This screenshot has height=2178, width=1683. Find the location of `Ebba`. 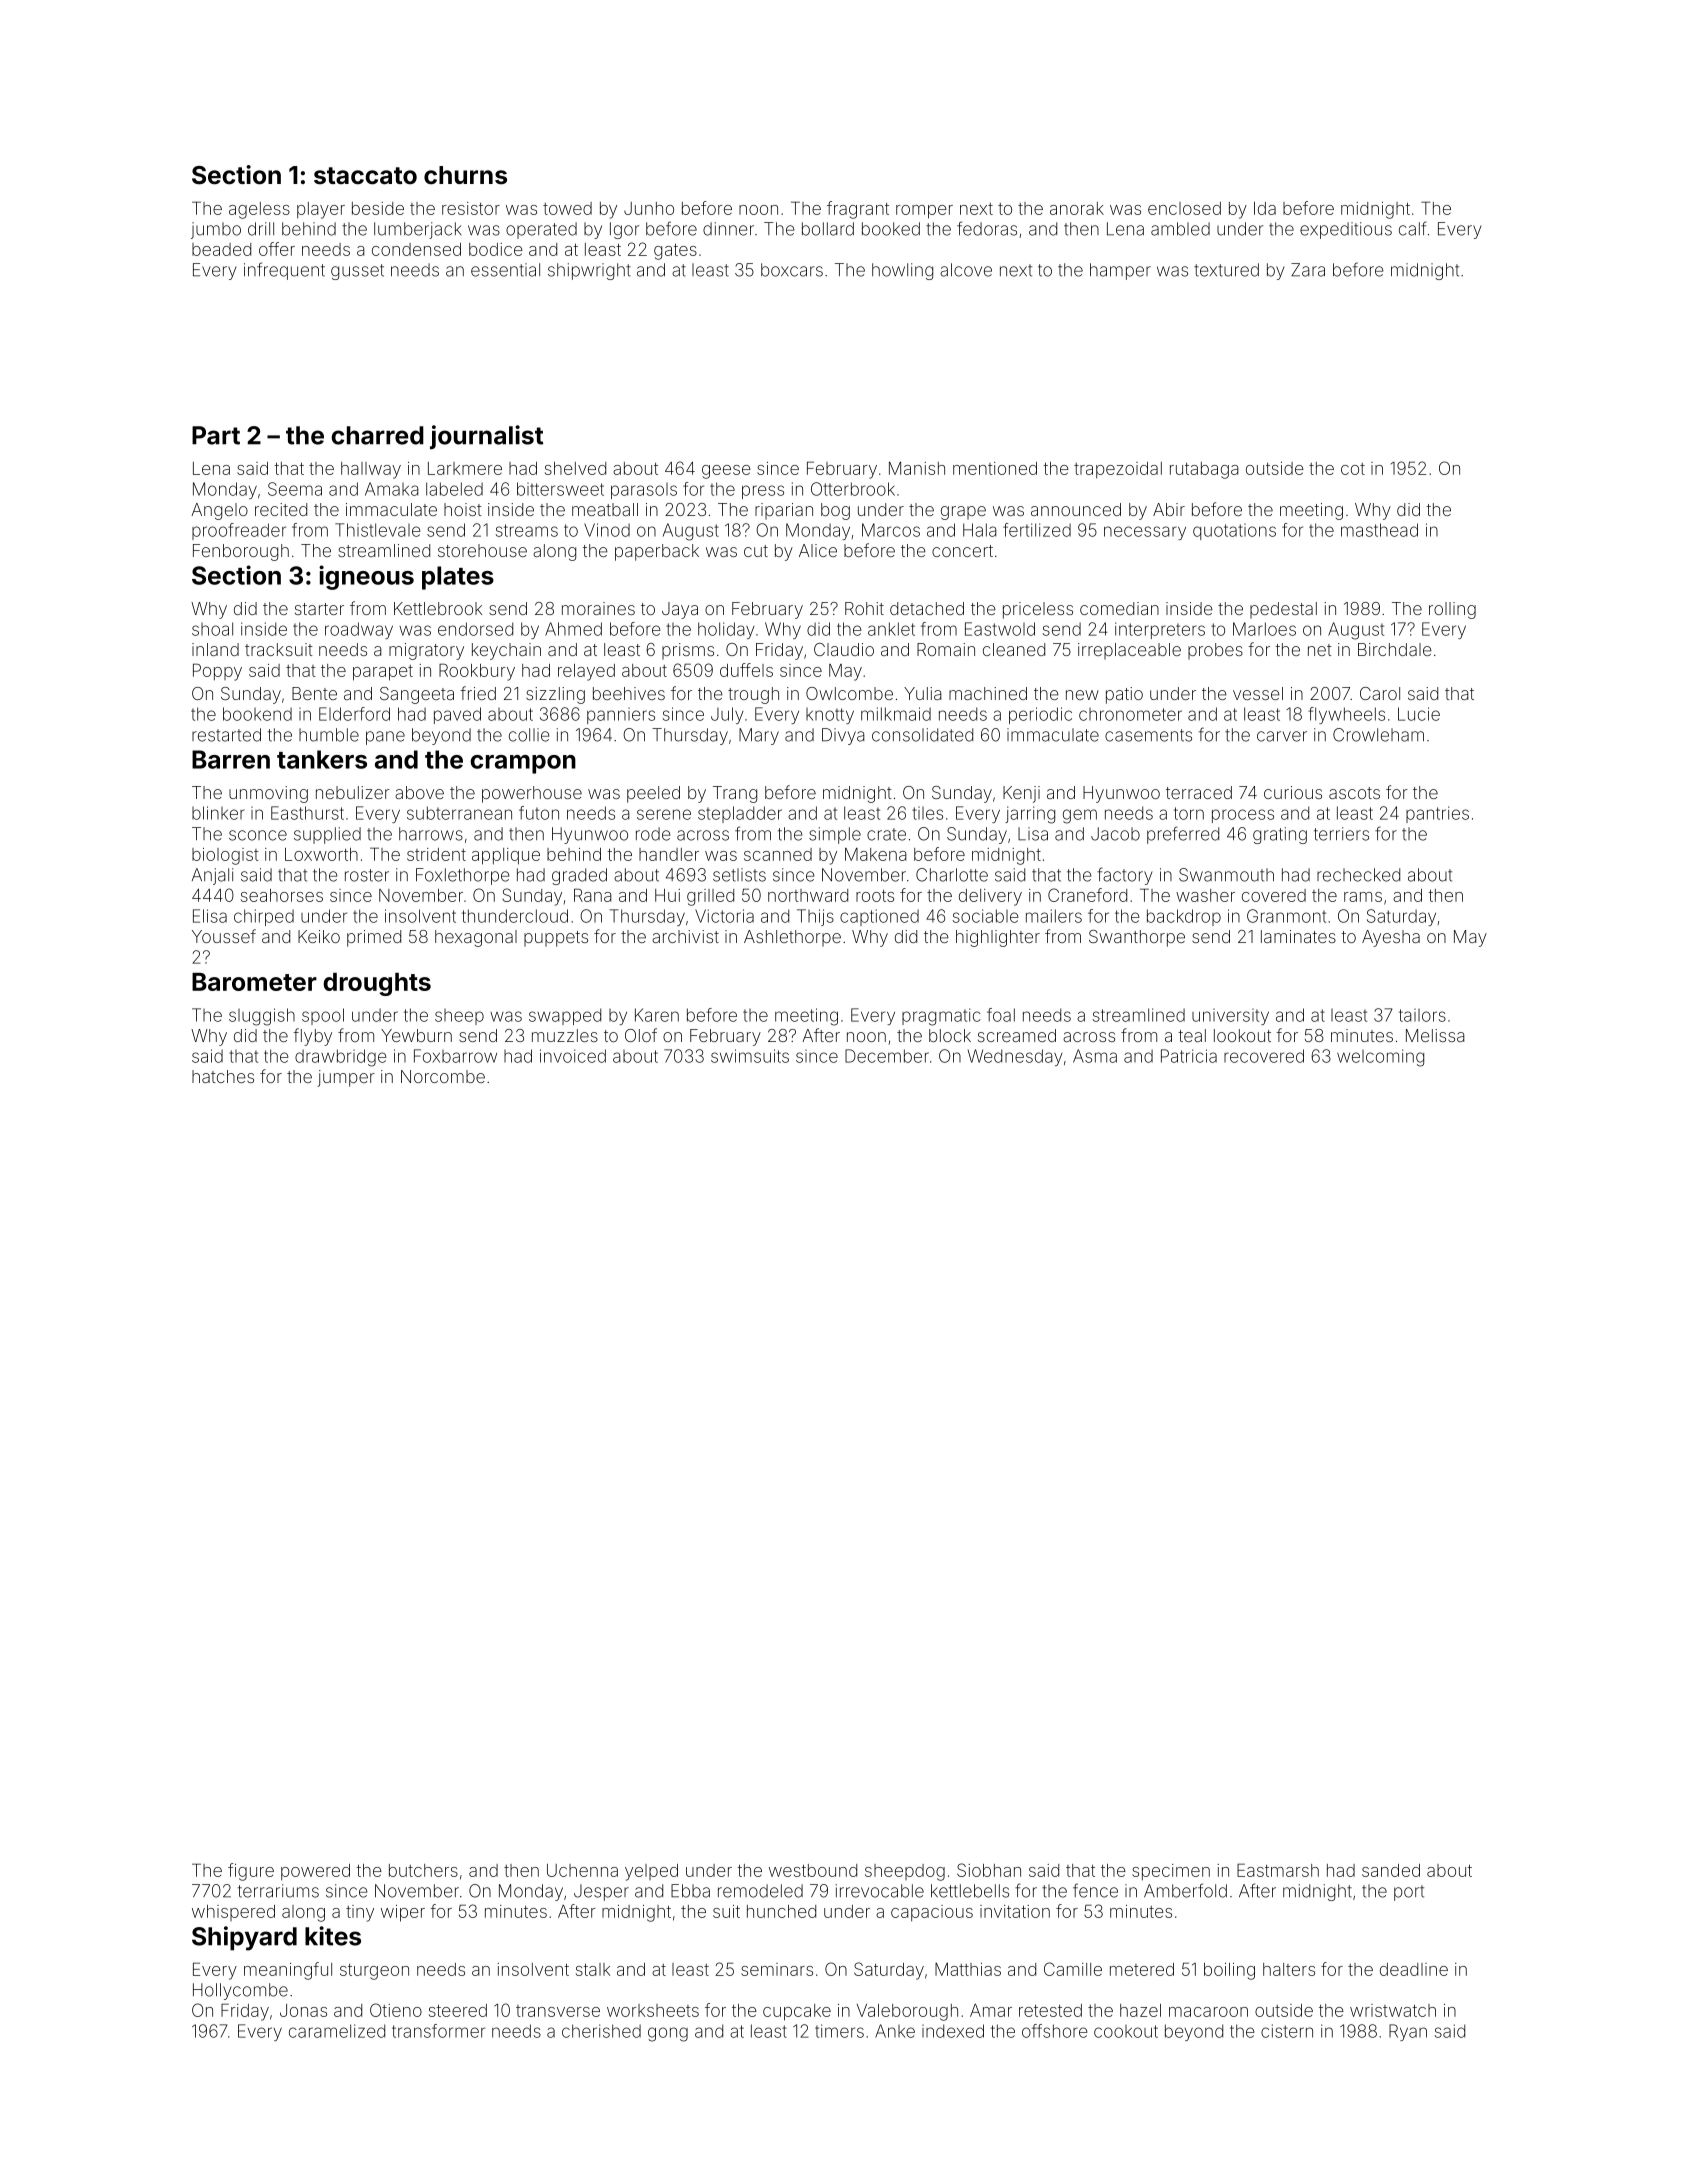

Ebba is located at coordinates (690, 1891).
